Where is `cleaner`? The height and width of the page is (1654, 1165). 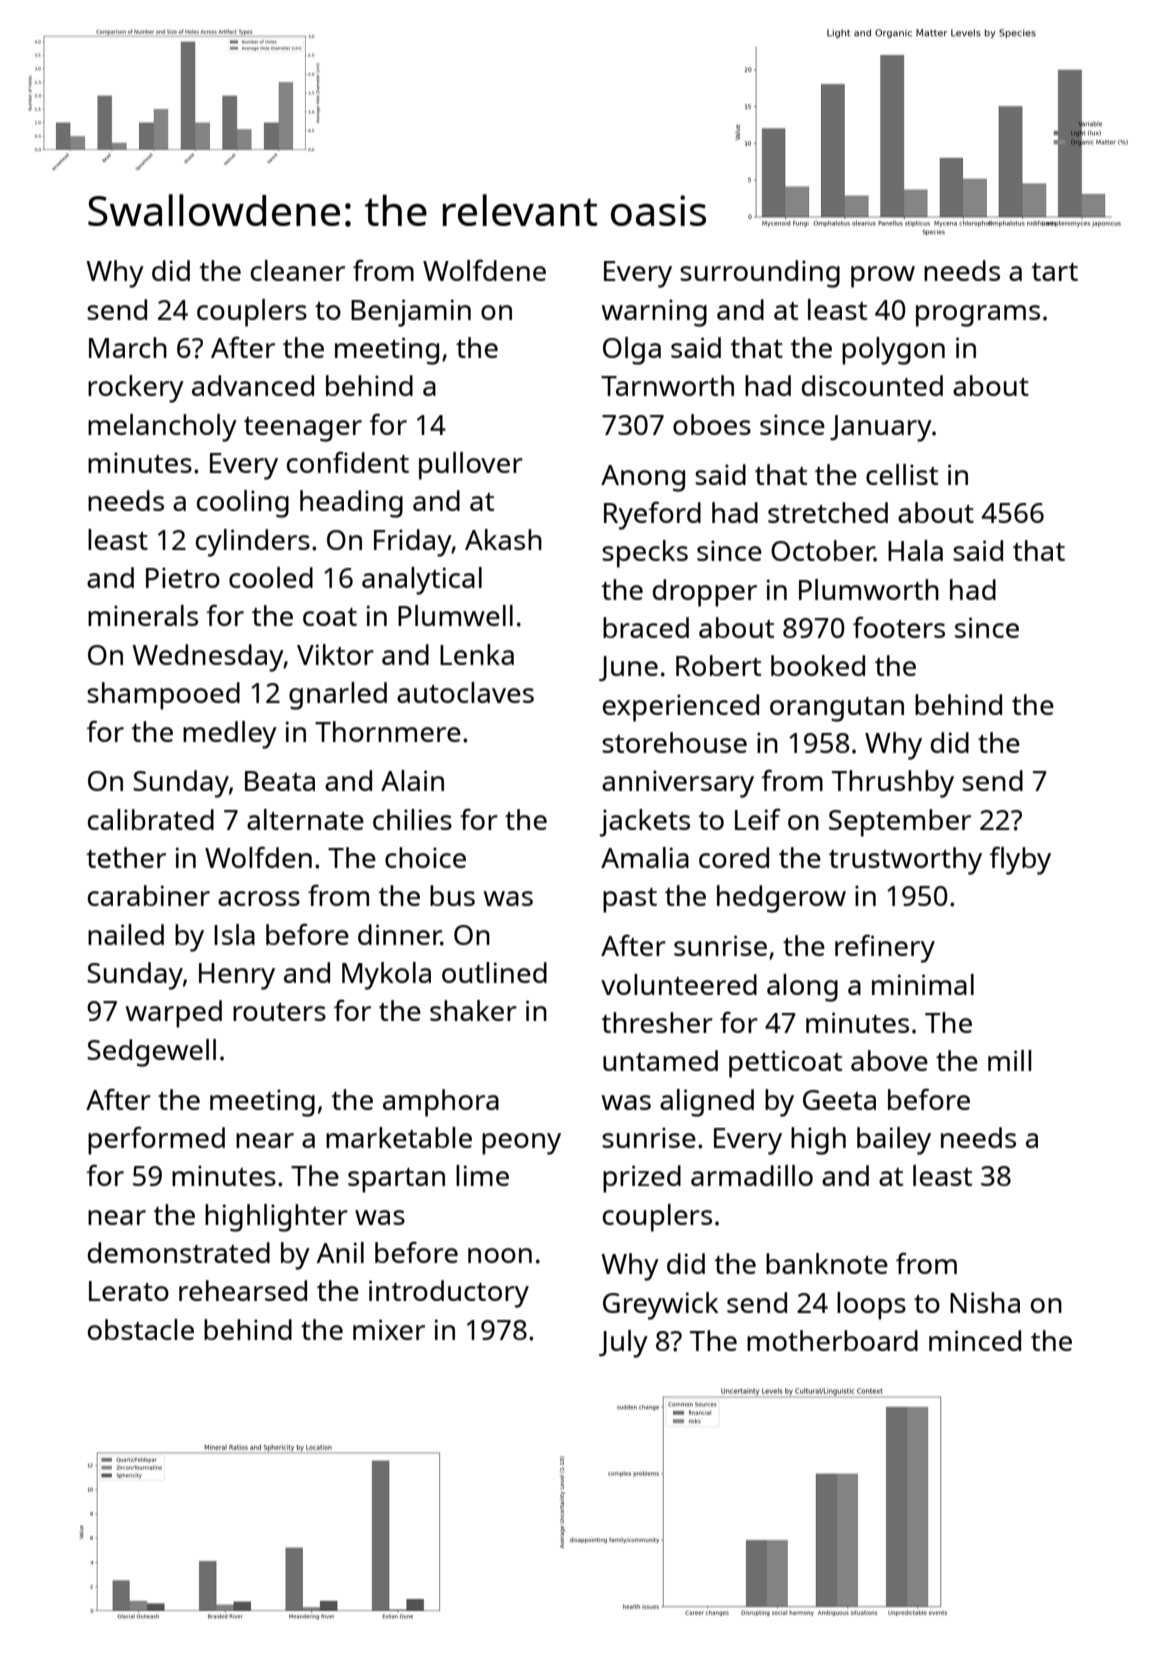
cleaner is located at coordinates (298, 270).
